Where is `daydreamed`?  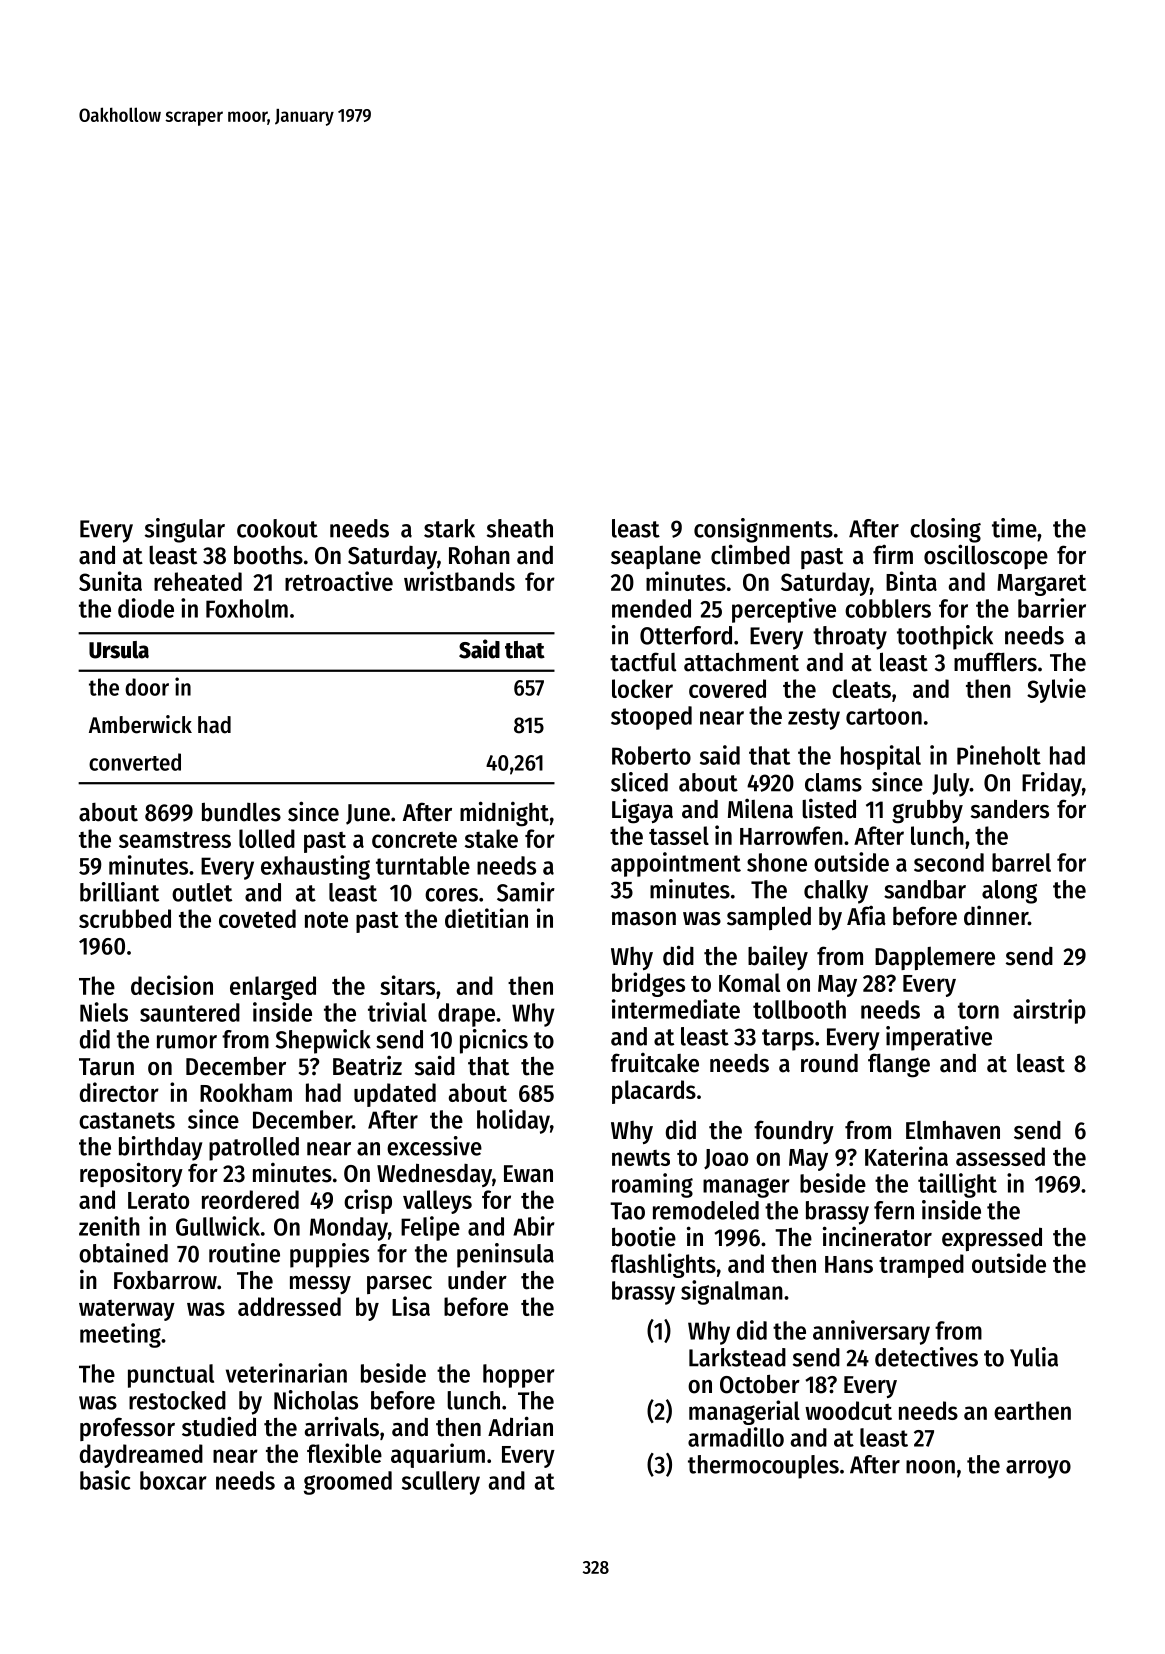
daydreamed is located at coordinates (141, 1456).
